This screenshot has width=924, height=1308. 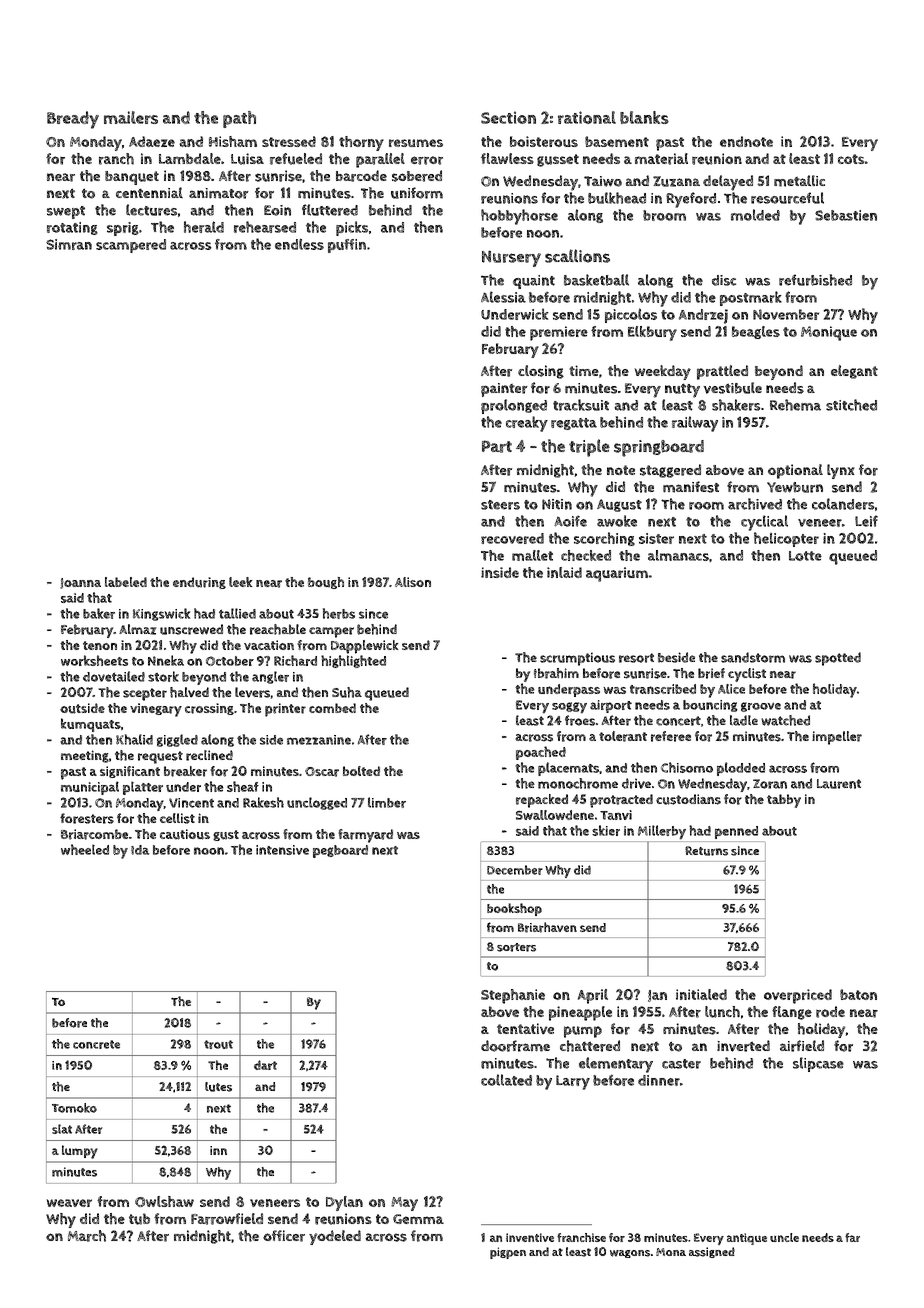 What do you see at coordinates (662, 372) in the screenshot?
I see `weekday` at bounding box center [662, 372].
